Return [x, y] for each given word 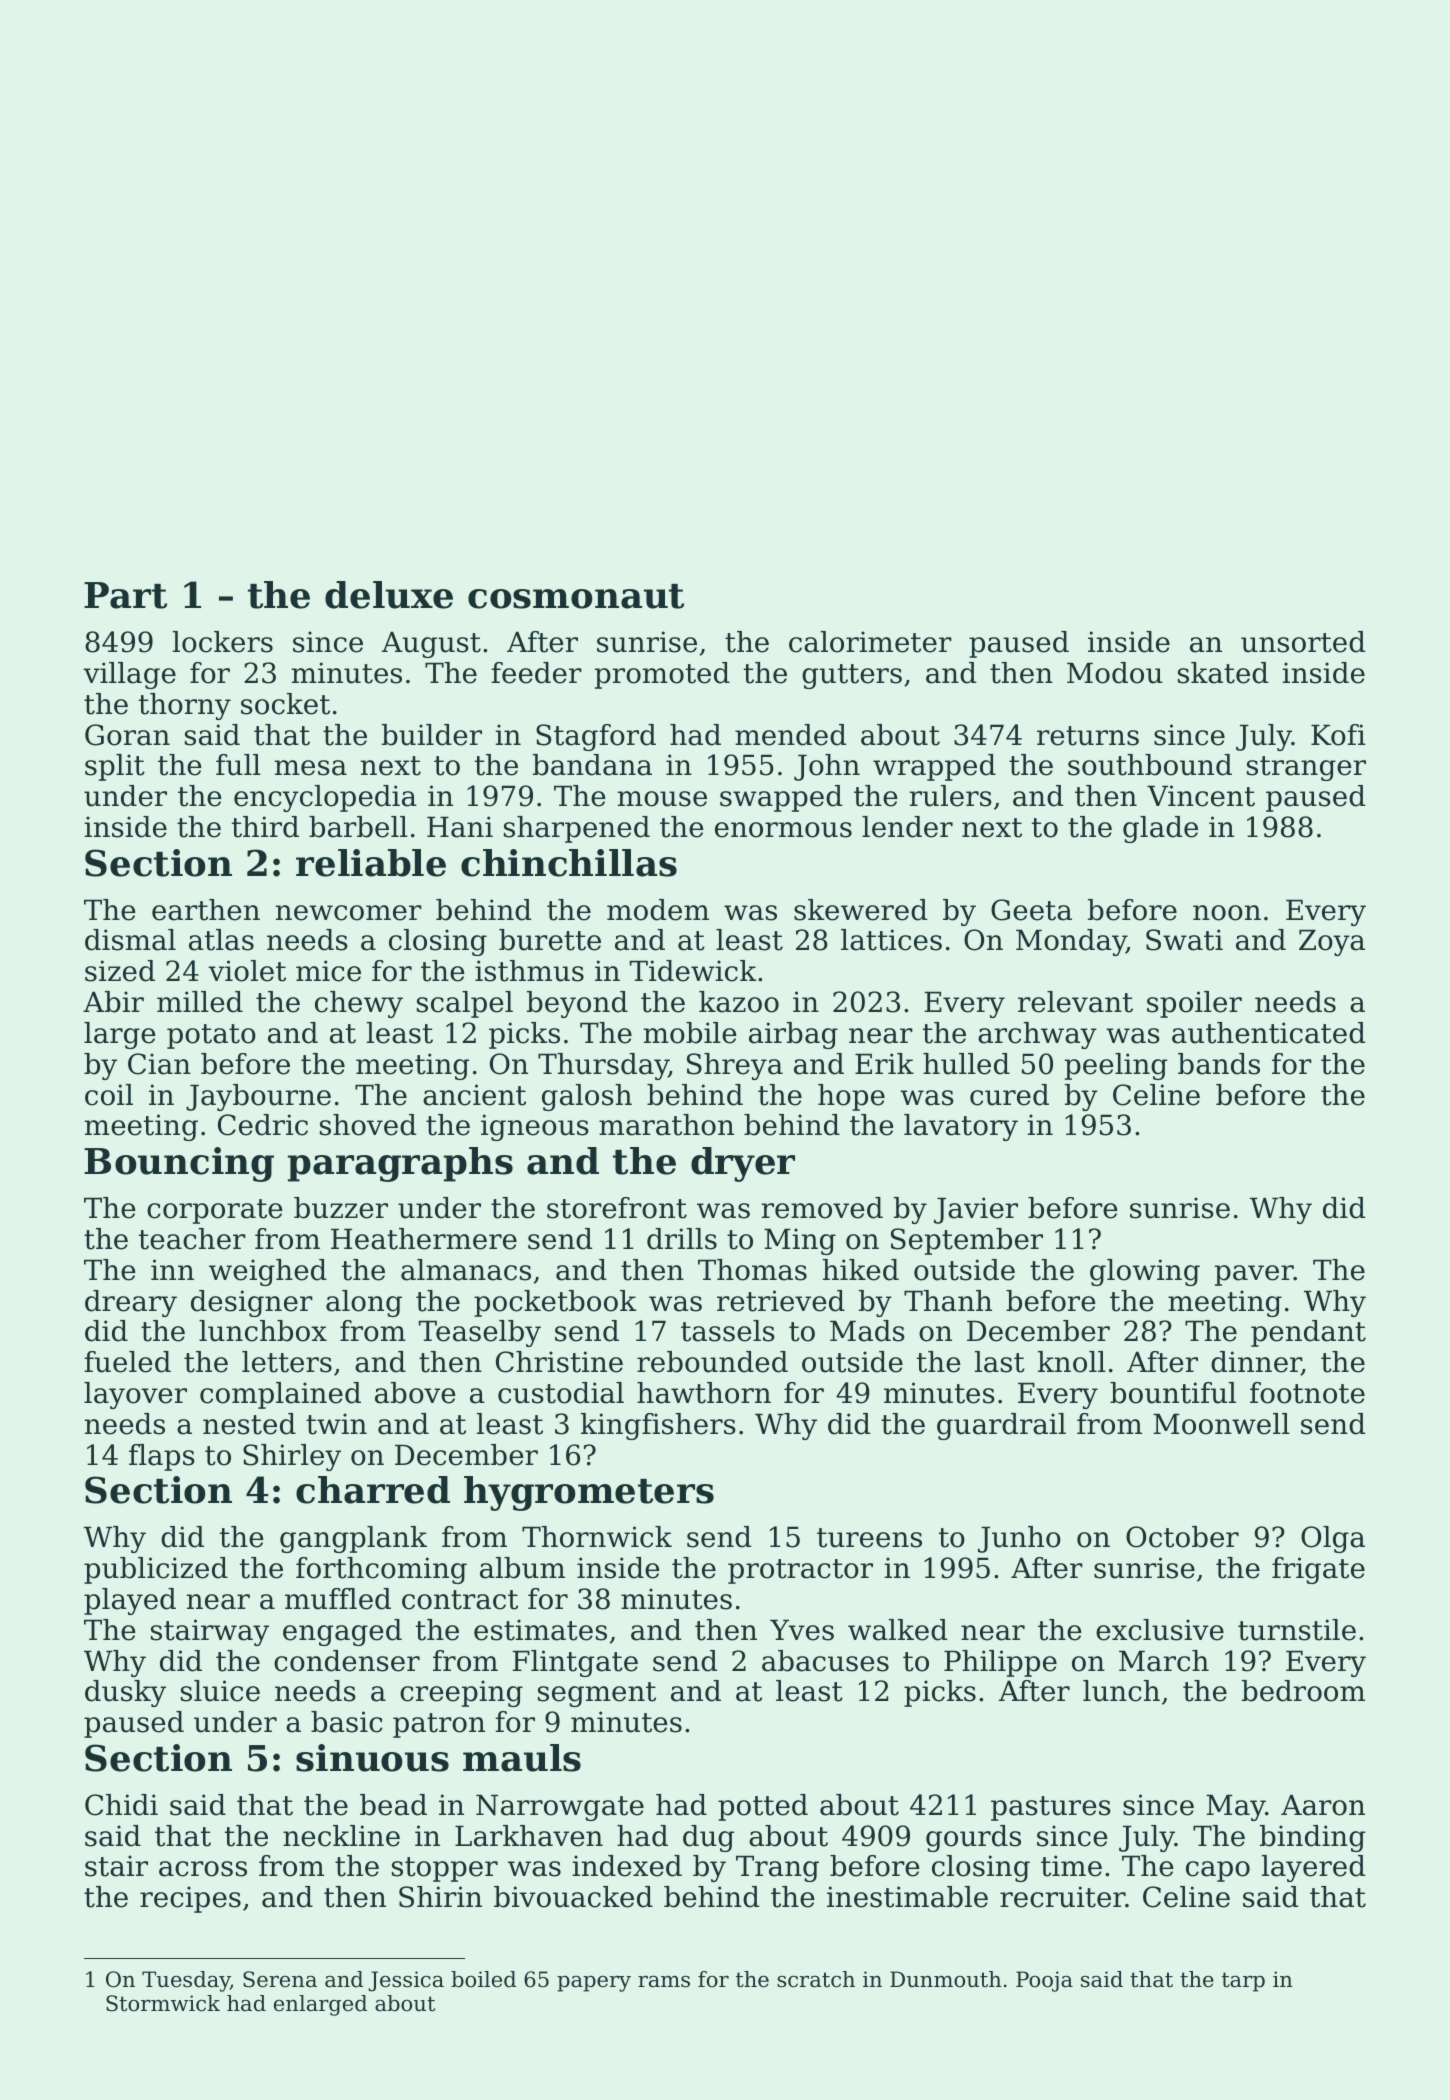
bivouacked [573, 1897]
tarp [1243, 1982]
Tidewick [693, 971]
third [265, 827]
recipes [190, 1899]
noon [1227, 913]
